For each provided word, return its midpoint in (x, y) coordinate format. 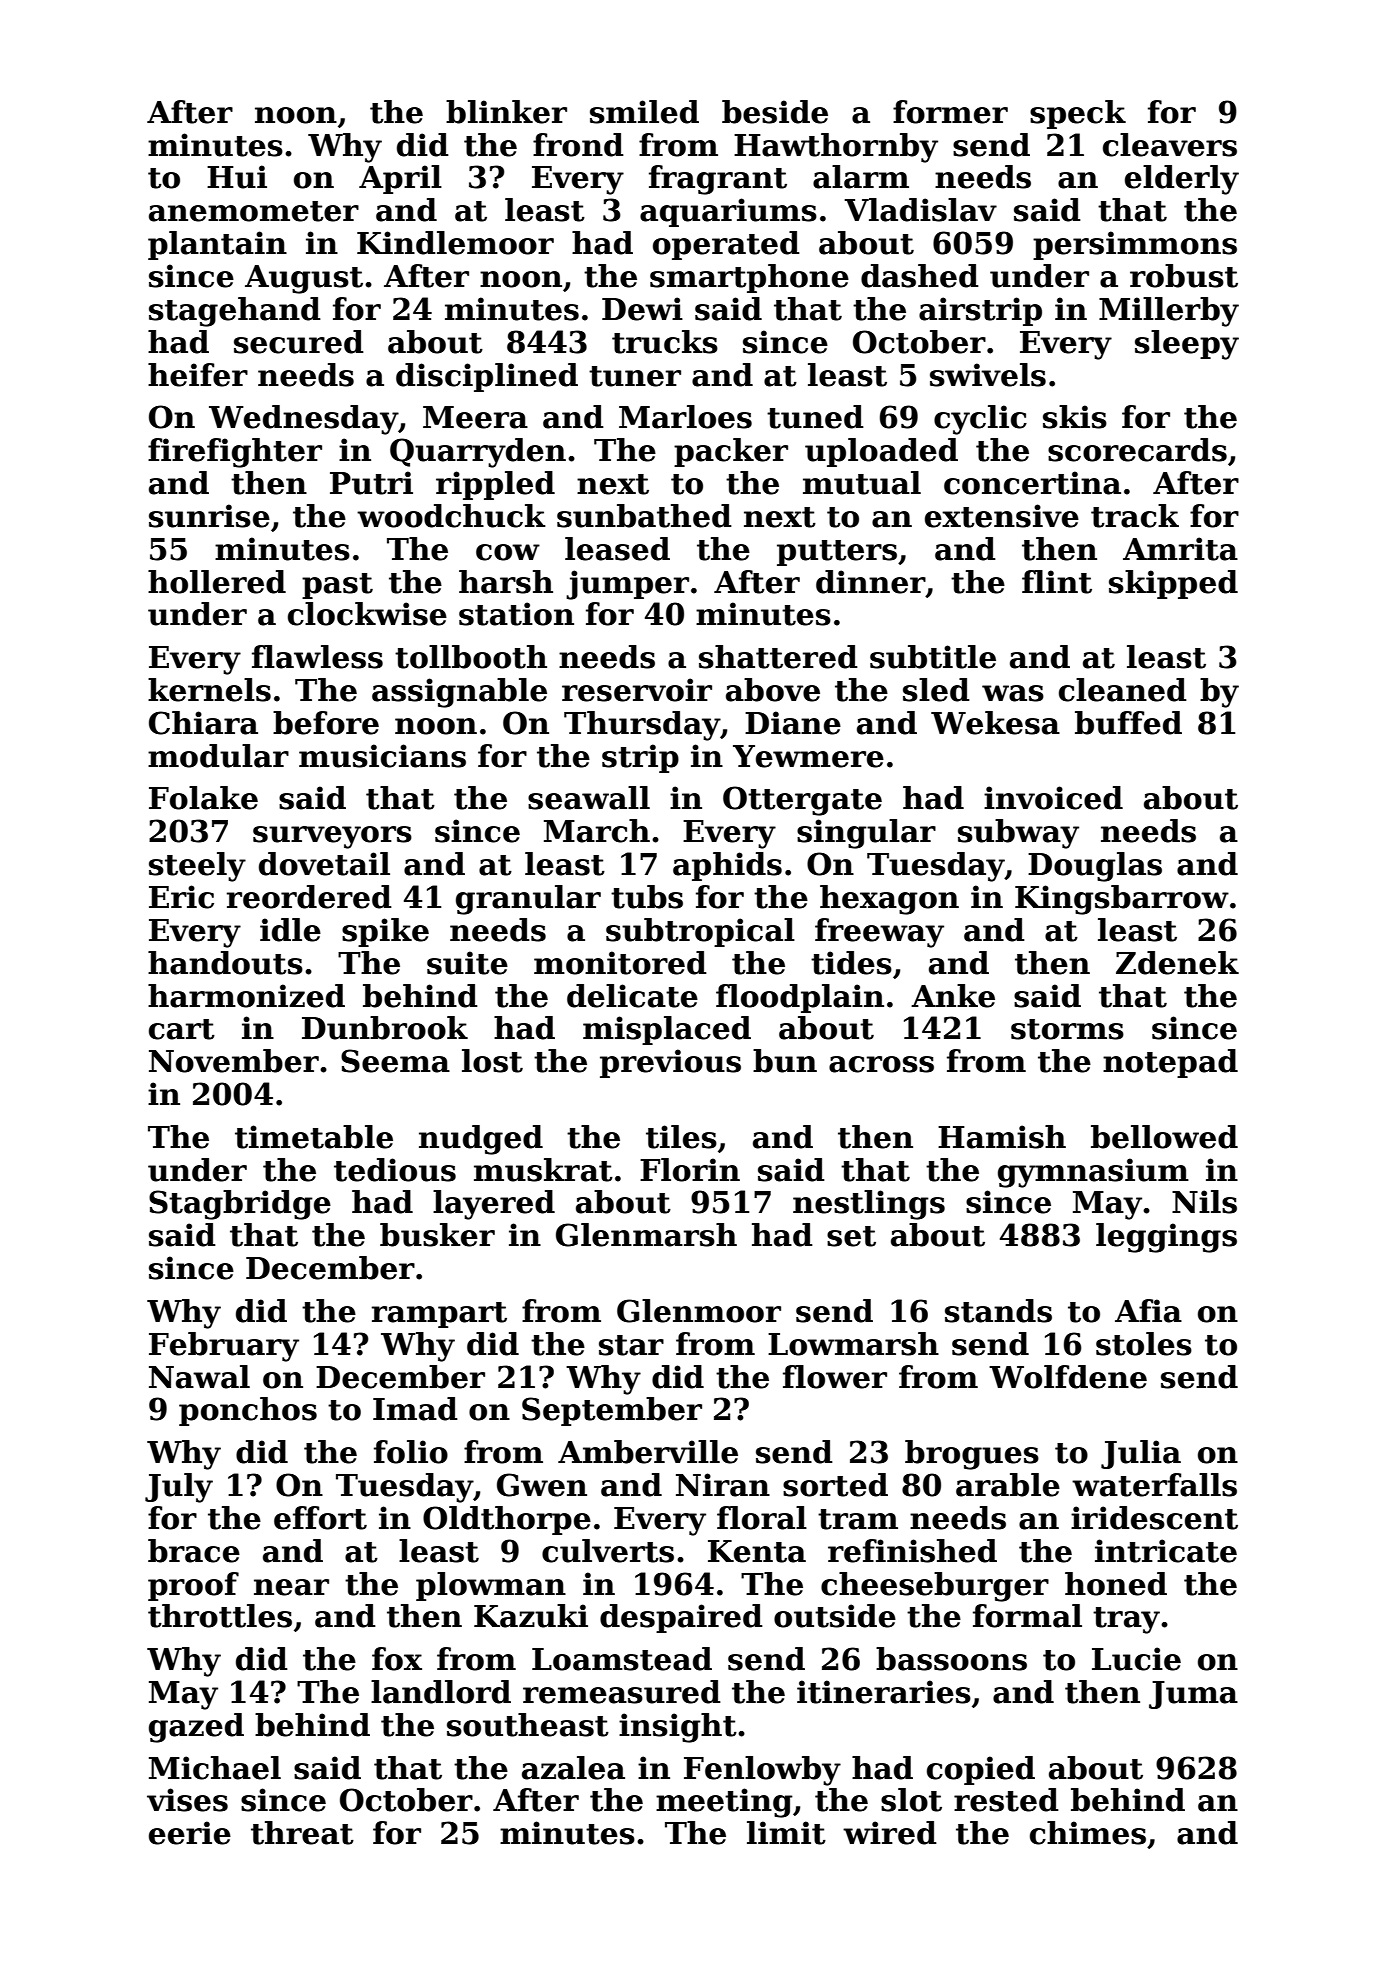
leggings (1166, 1238)
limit (786, 1833)
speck (1078, 114)
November (234, 1061)
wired (890, 1833)
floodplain (800, 998)
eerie (190, 1833)
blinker (506, 112)
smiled (644, 112)
